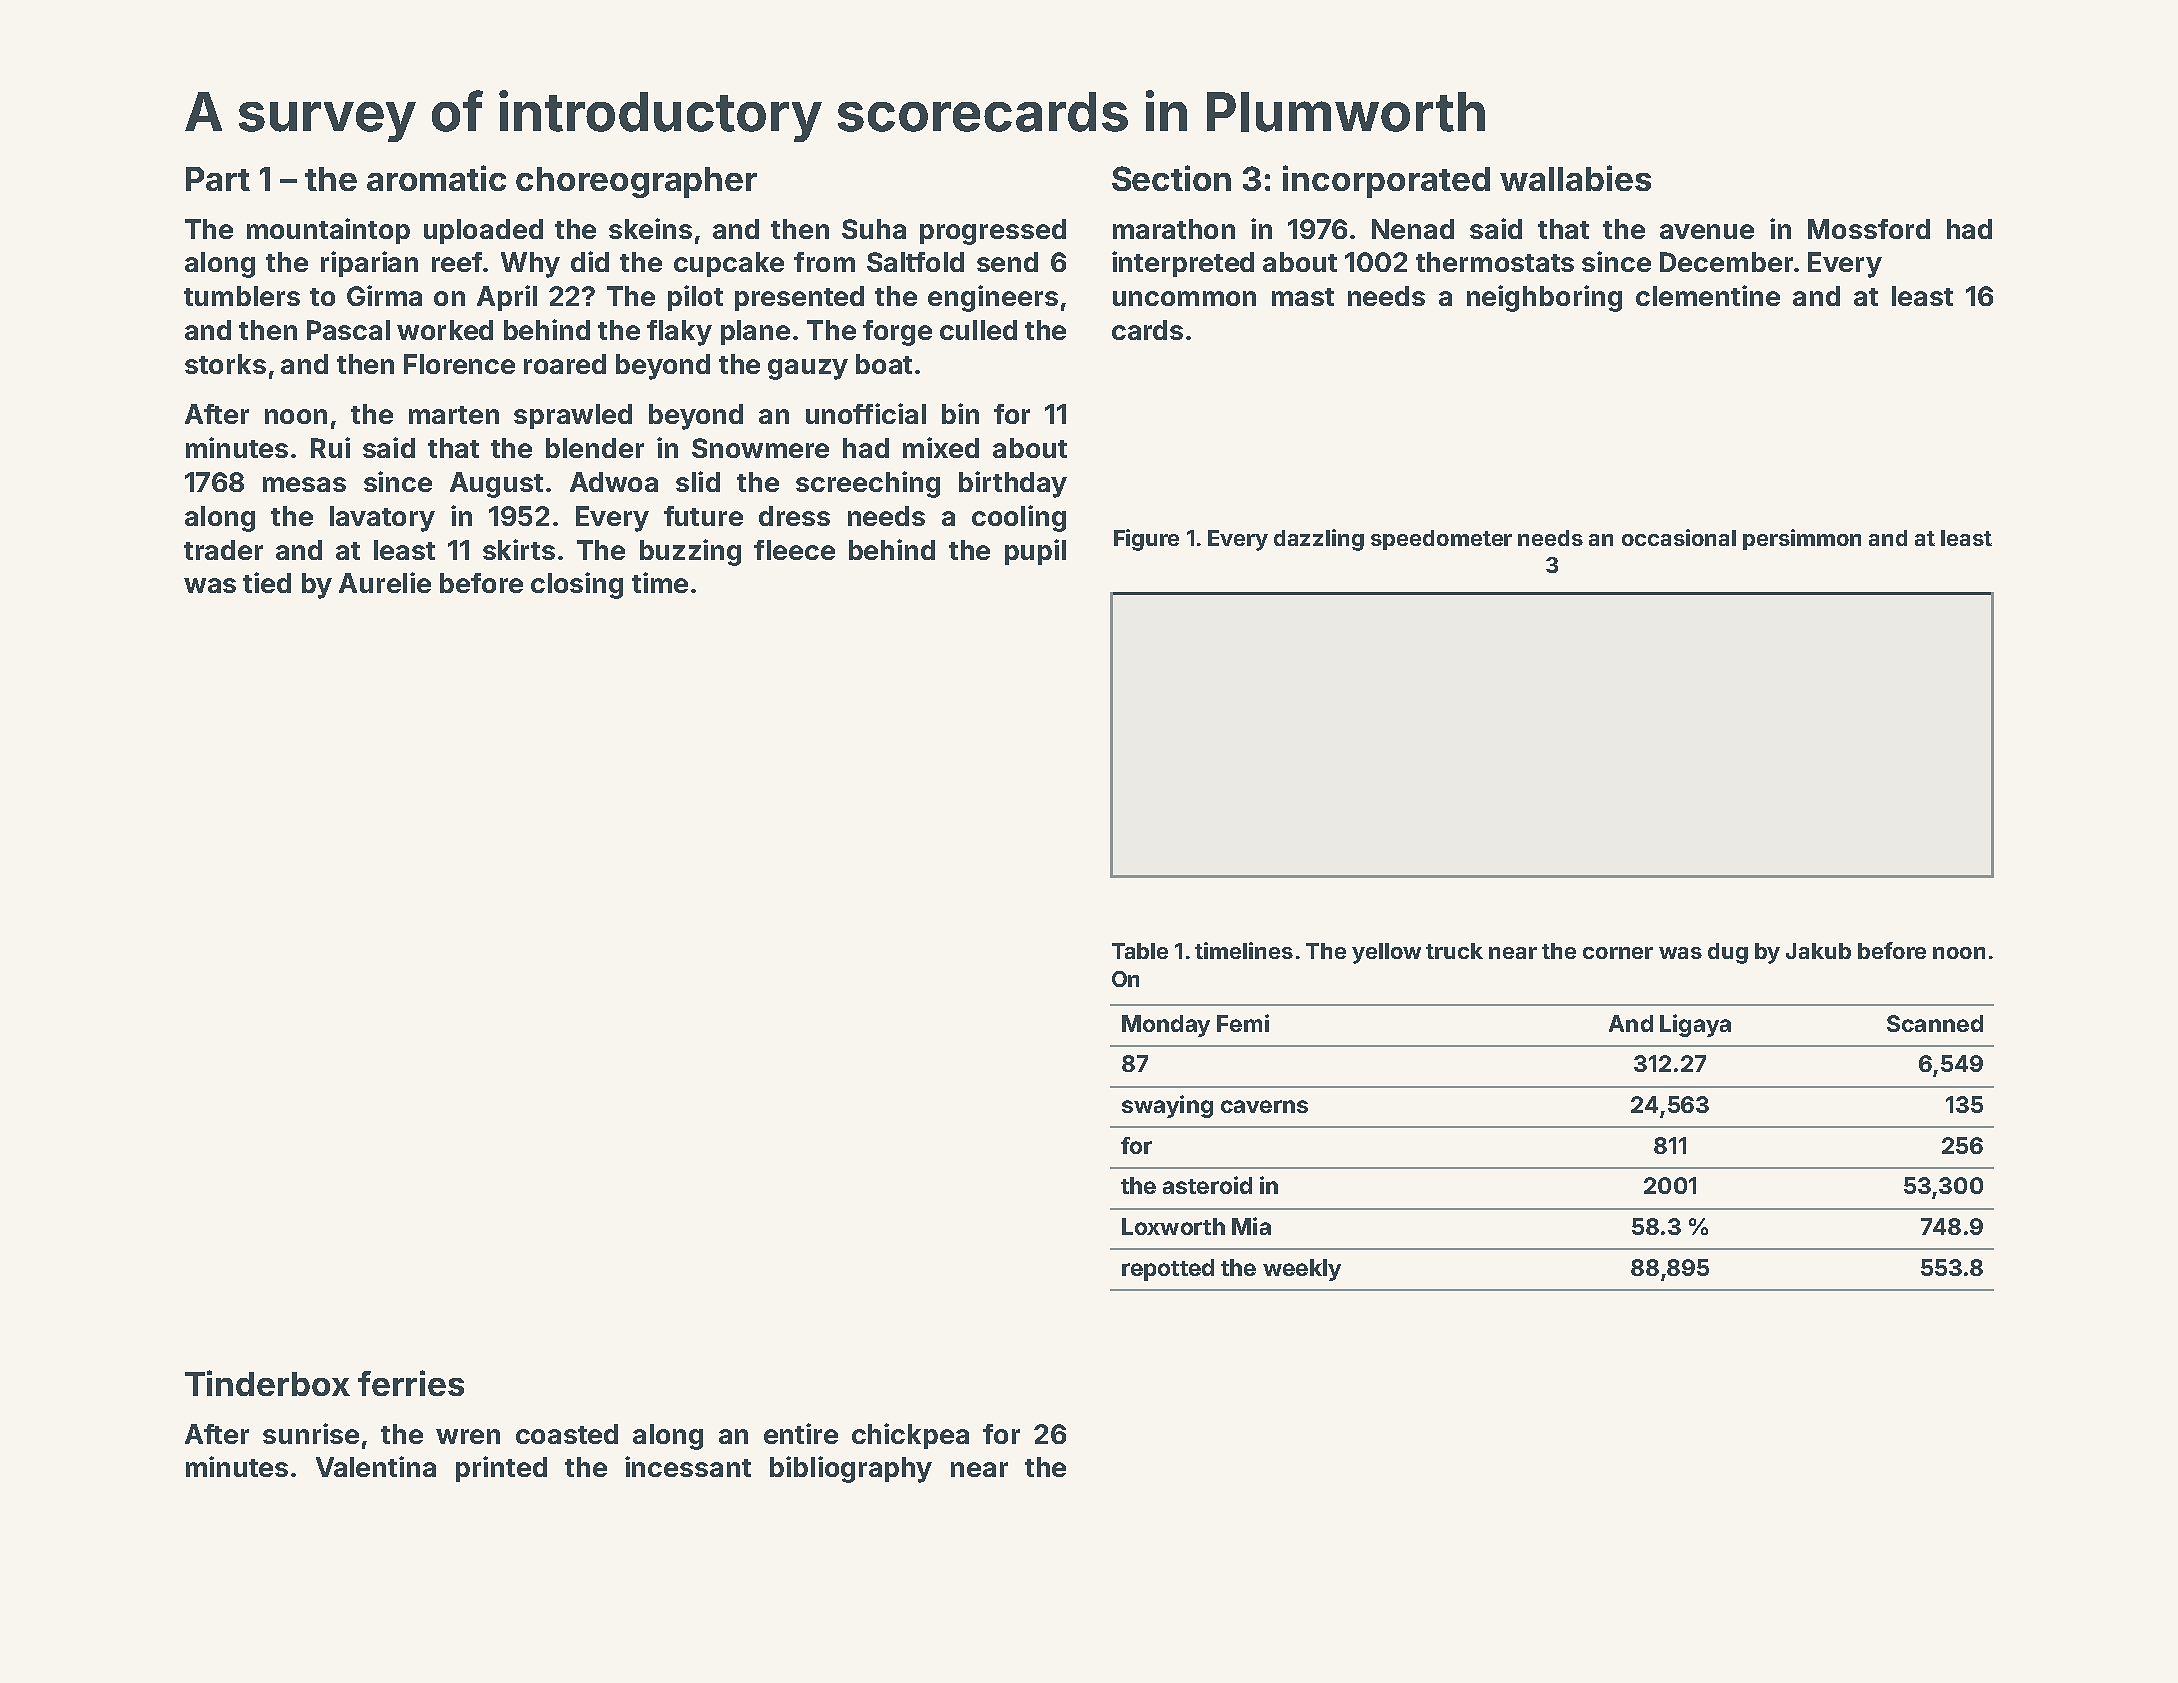 Image resolution: width=2178 pixels, height=1683 pixels. I want to click on Tinderbox, so click(267, 1383).
